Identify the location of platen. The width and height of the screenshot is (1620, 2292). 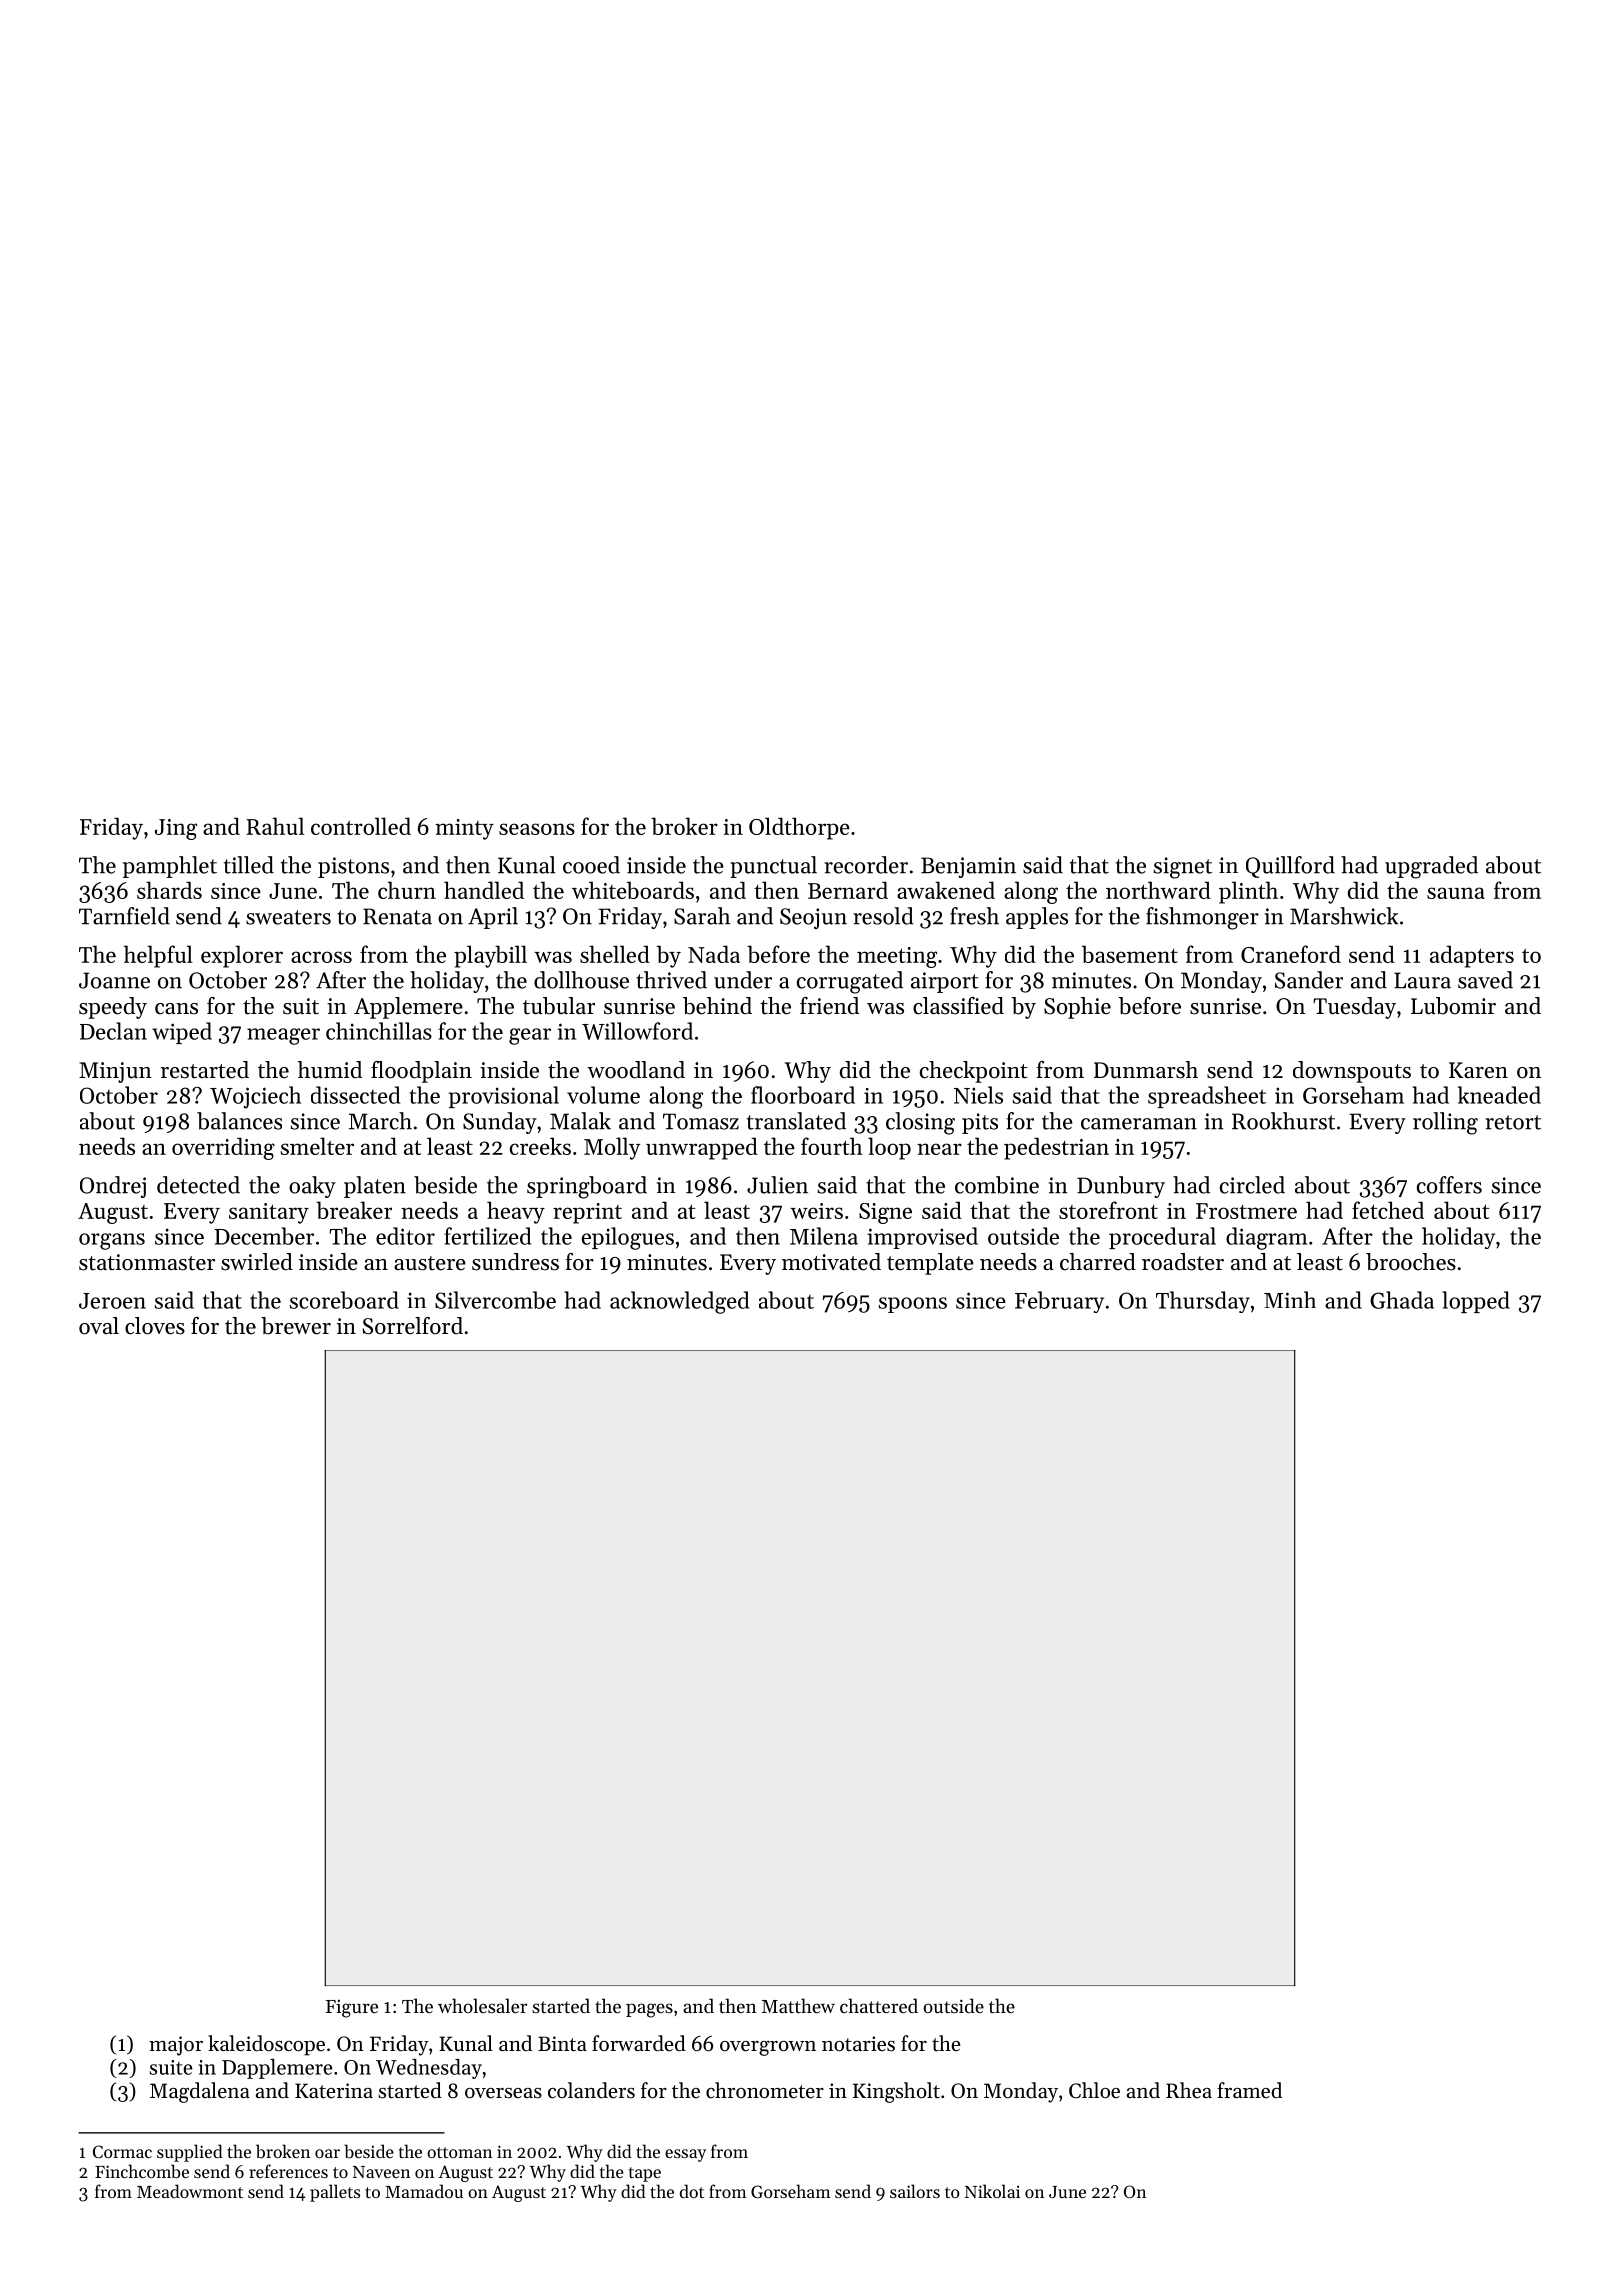
(375, 1187).
